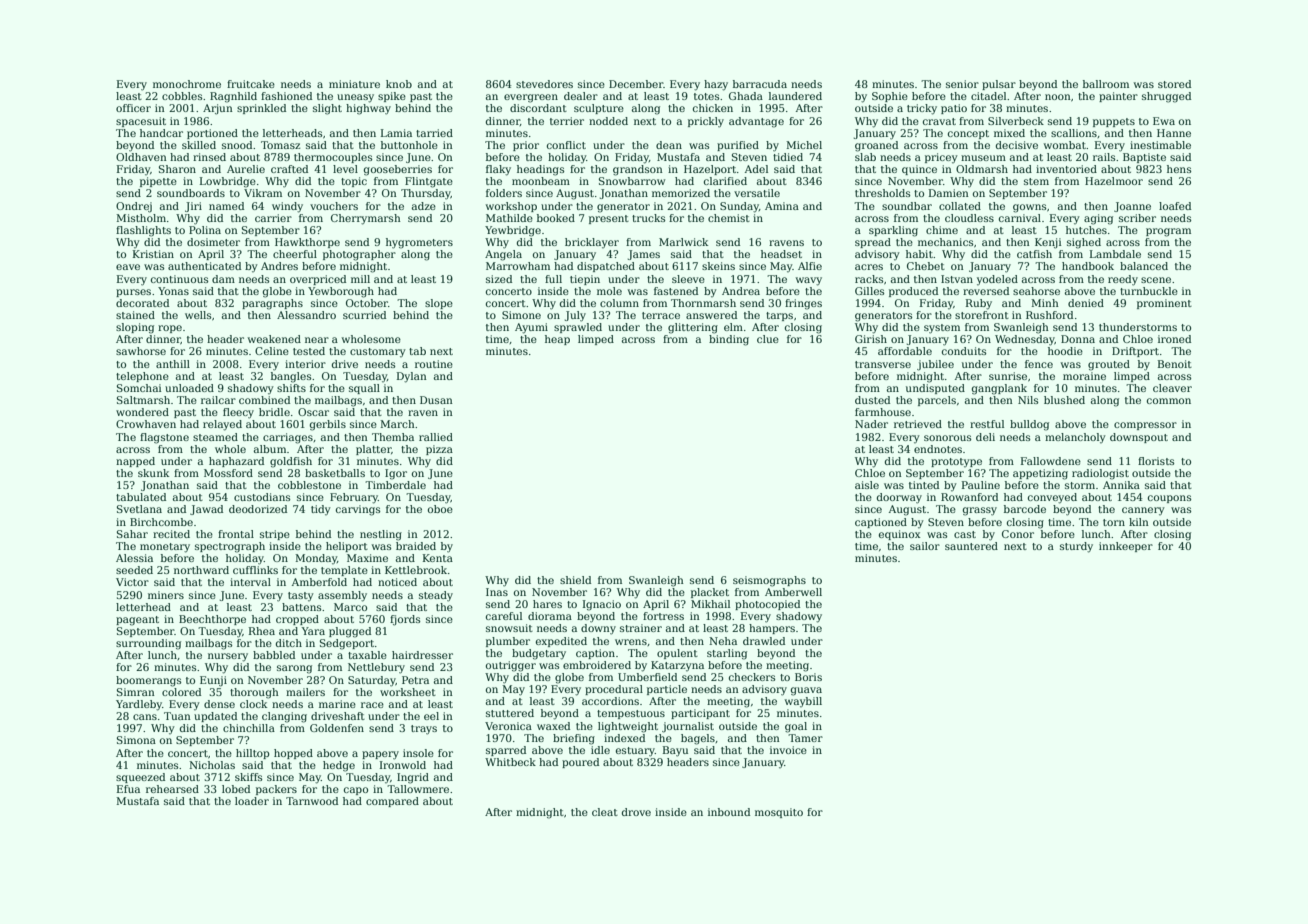 The height and width of the document is (924, 1308). I want to click on mosquito, so click(779, 813).
